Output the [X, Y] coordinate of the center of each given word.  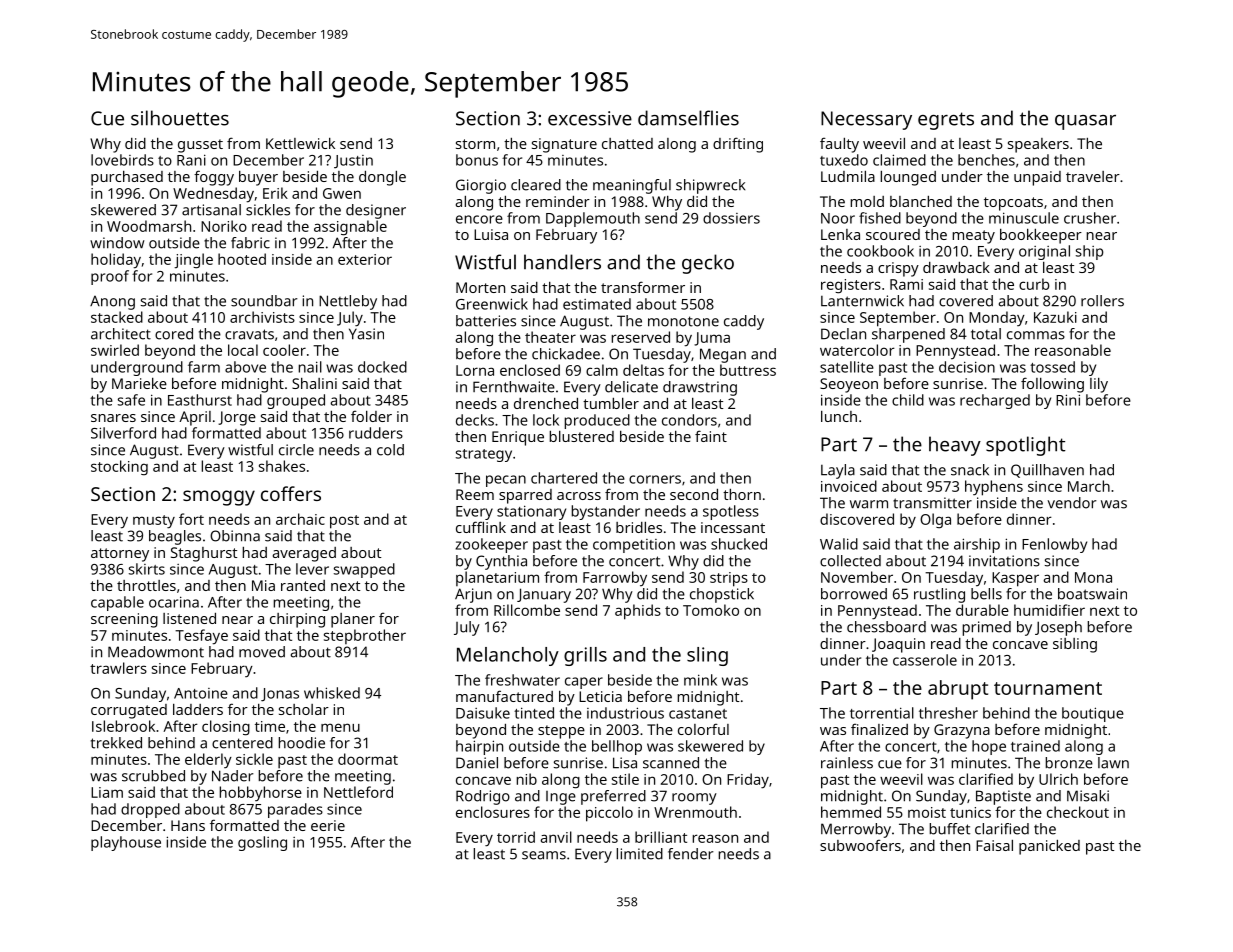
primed [986, 628]
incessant [733, 527]
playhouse [126, 843]
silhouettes [180, 118]
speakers [1038, 145]
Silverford [123, 433]
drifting [738, 145]
